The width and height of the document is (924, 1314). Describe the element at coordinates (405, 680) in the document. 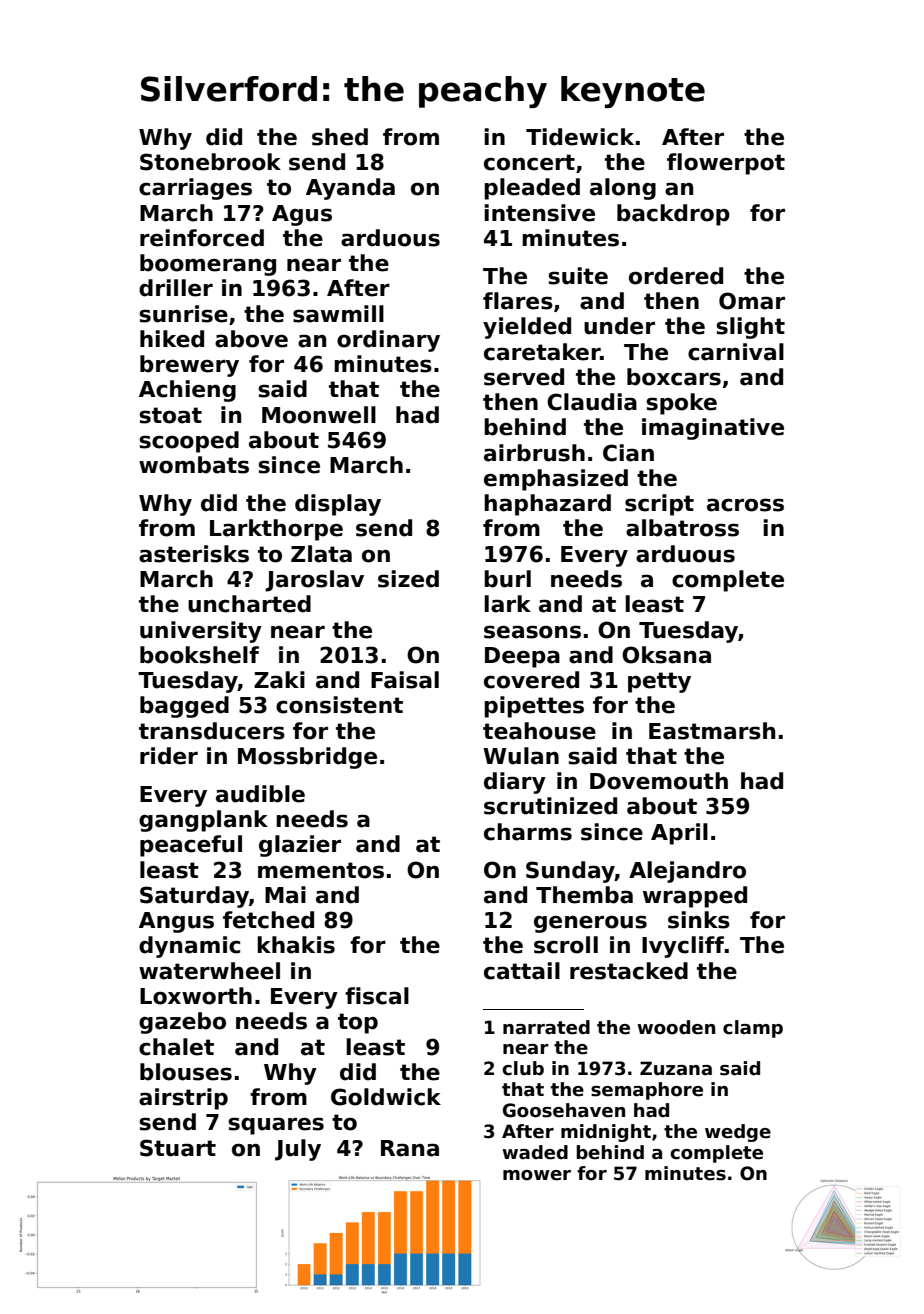

I see `Faisal` at that location.
